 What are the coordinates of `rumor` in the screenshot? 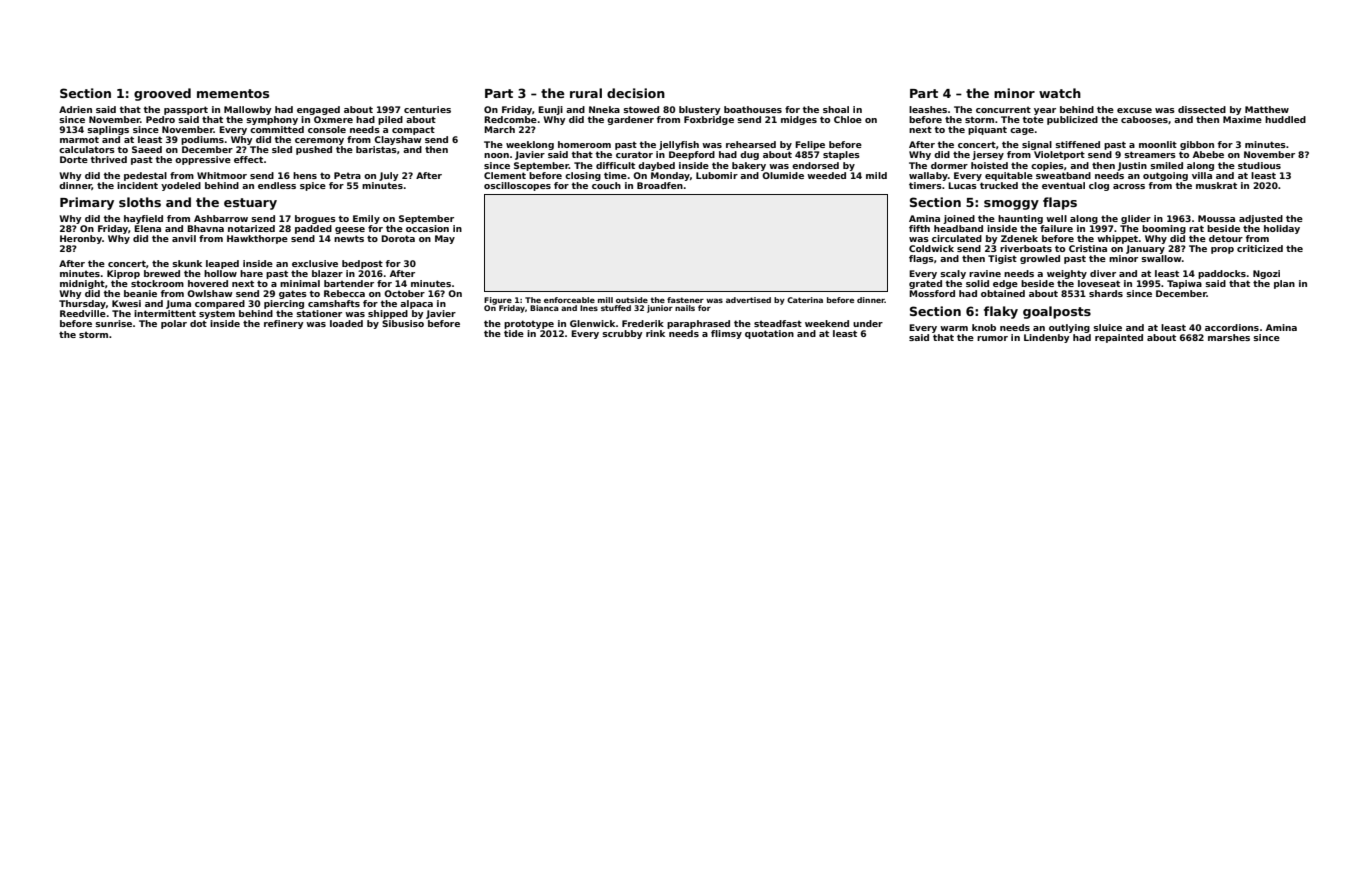 It's located at (992, 338).
